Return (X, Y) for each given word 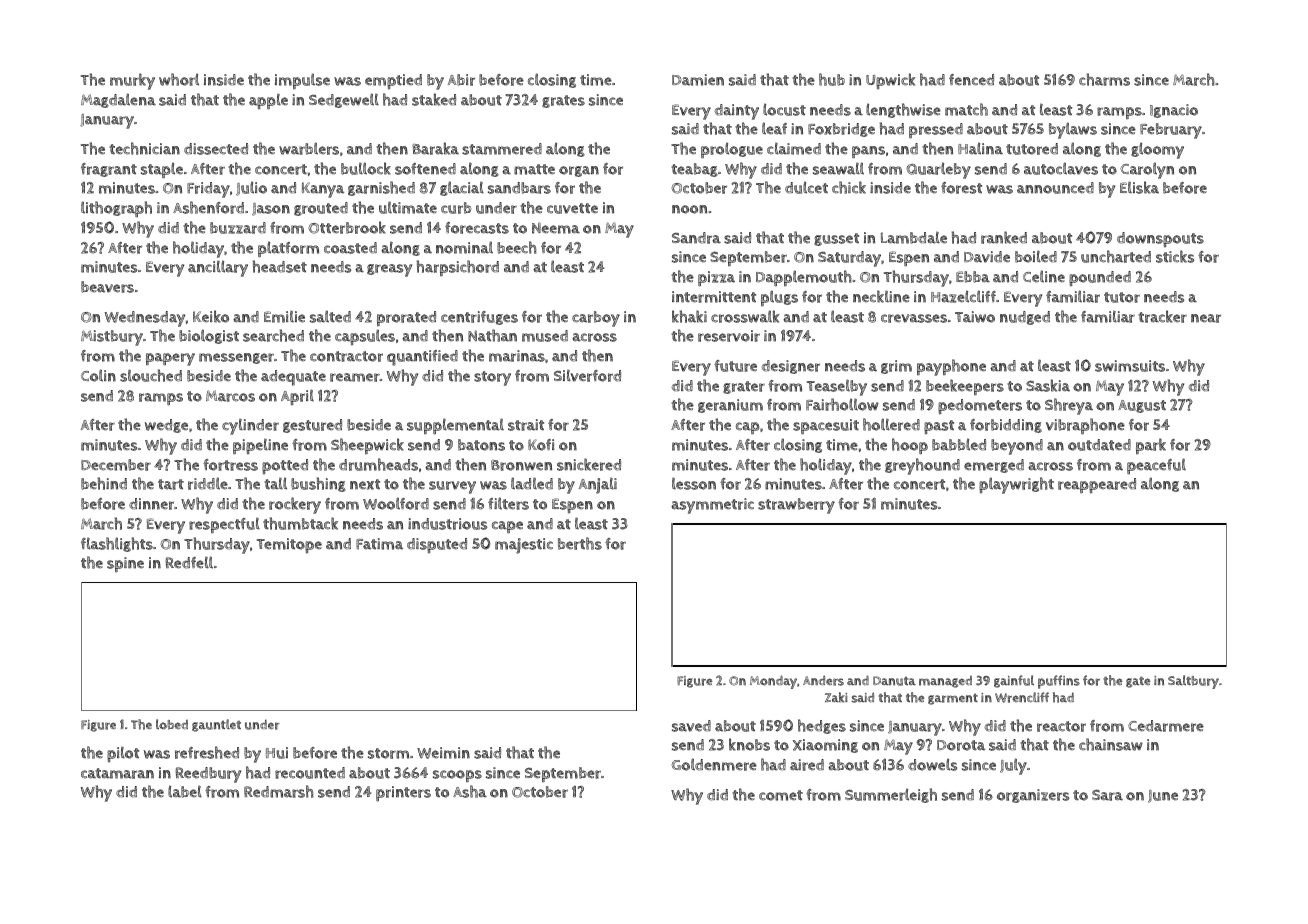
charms (1104, 79)
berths (580, 543)
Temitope (289, 546)
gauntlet (216, 725)
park (1151, 446)
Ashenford (208, 207)
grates (563, 101)
